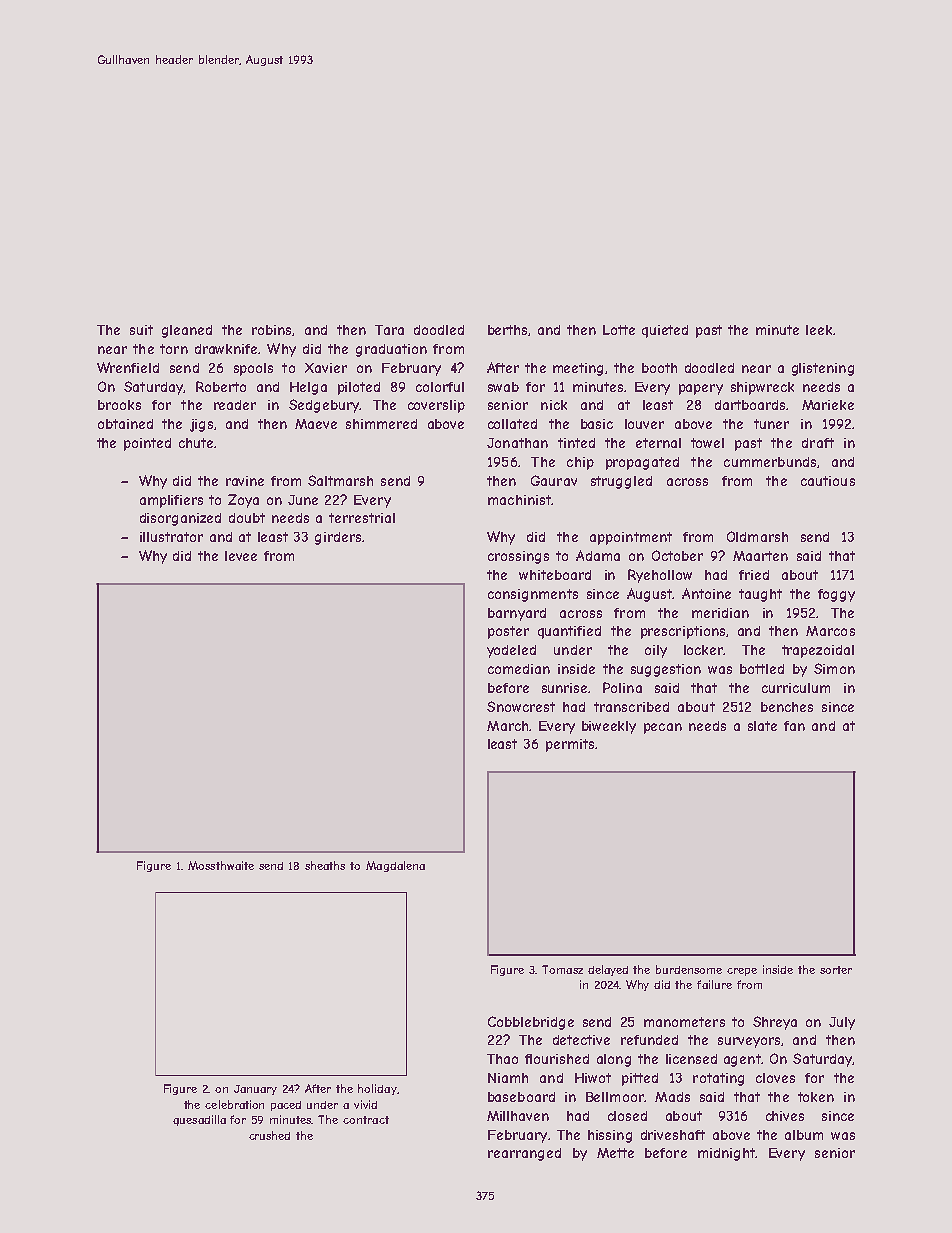 This screenshot has width=952, height=1233. I want to click on crushed, so click(269, 1135).
